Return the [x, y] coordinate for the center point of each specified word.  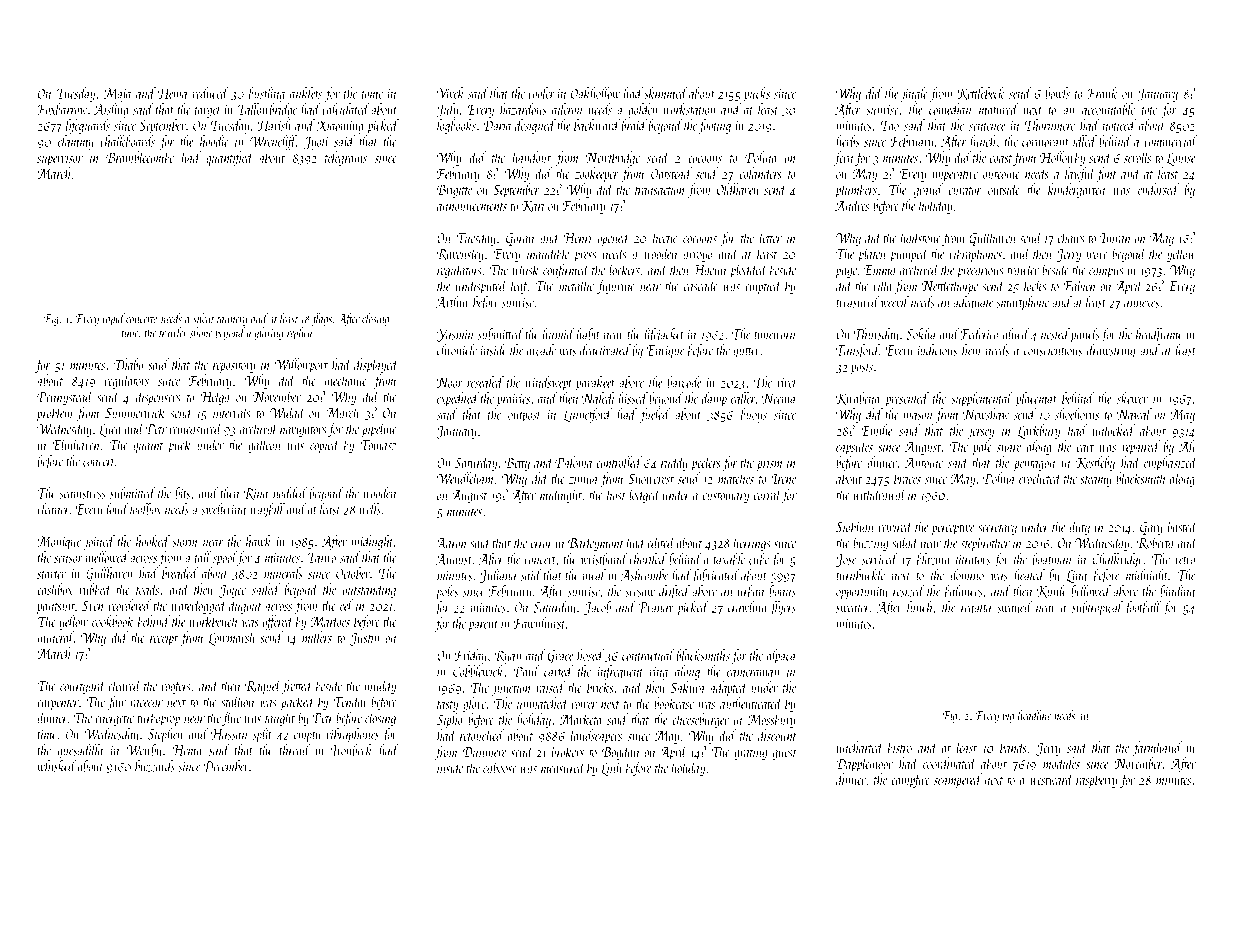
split [262, 735]
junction [511, 689]
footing [714, 126]
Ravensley [460, 255]
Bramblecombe [140, 157]
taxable [729, 559]
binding [1177, 592]
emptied [764, 287]
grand [928, 190]
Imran [1115, 238]
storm [185, 543]
